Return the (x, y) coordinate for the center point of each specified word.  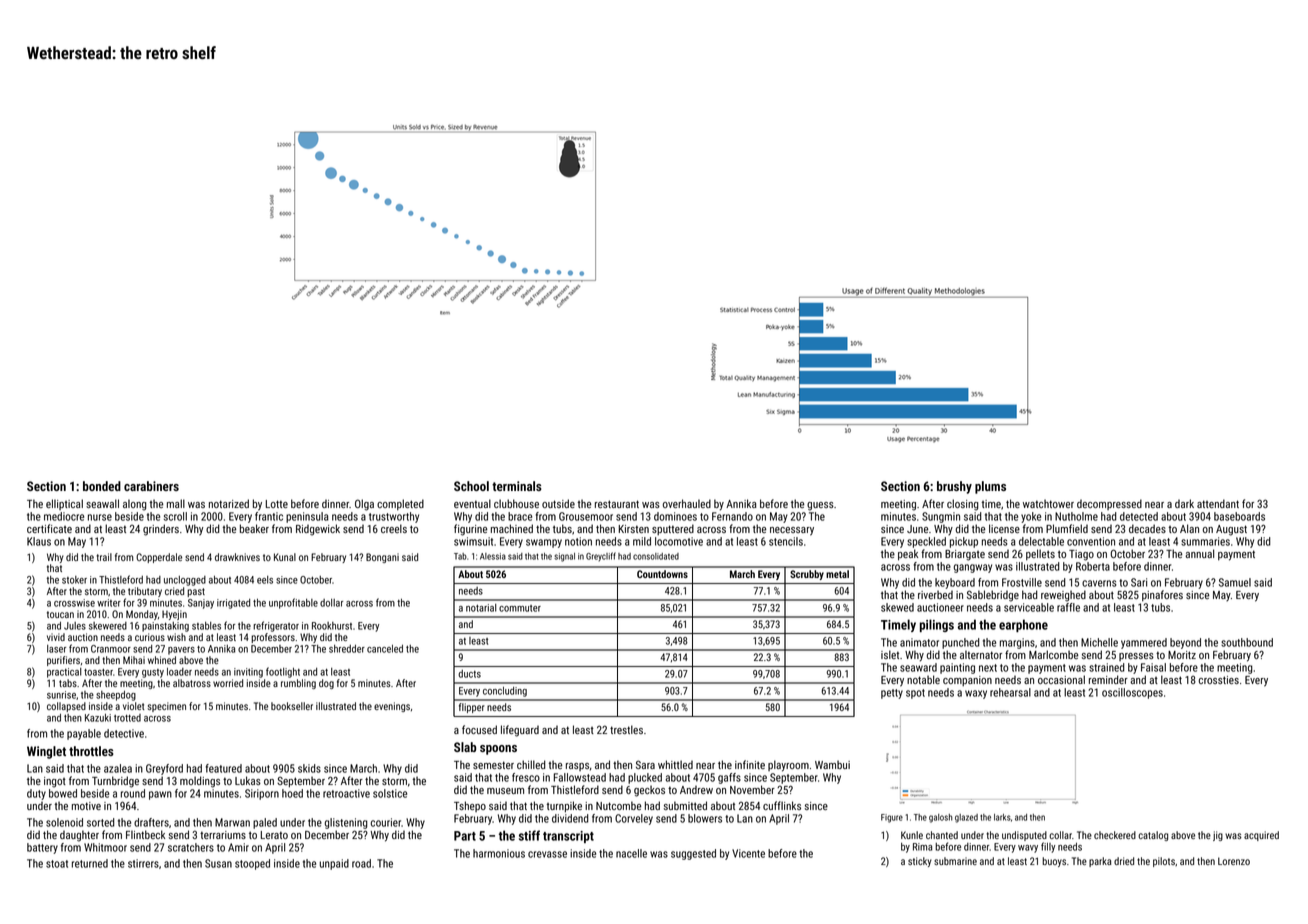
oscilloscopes (1132, 693)
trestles (626, 729)
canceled (385, 649)
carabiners (151, 486)
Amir (238, 847)
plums (990, 487)
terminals (517, 486)
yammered (1144, 643)
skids (309, 768)
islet (890, 654)
